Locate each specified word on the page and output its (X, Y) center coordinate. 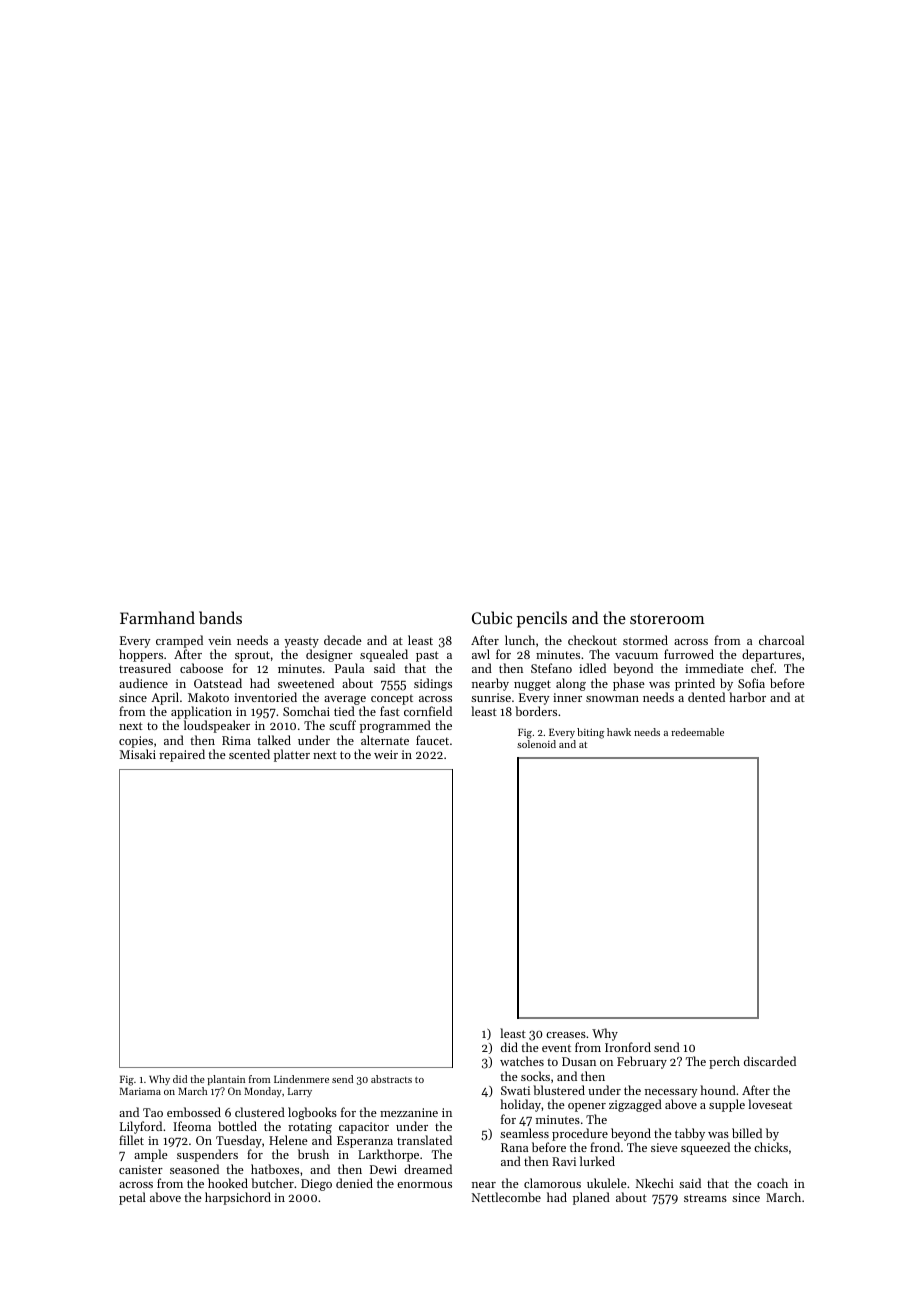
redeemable (697, 732)
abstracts (391, 1079)
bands (220, 617)
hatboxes (275, 1169)
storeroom (667, 619)
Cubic (492, 617)
